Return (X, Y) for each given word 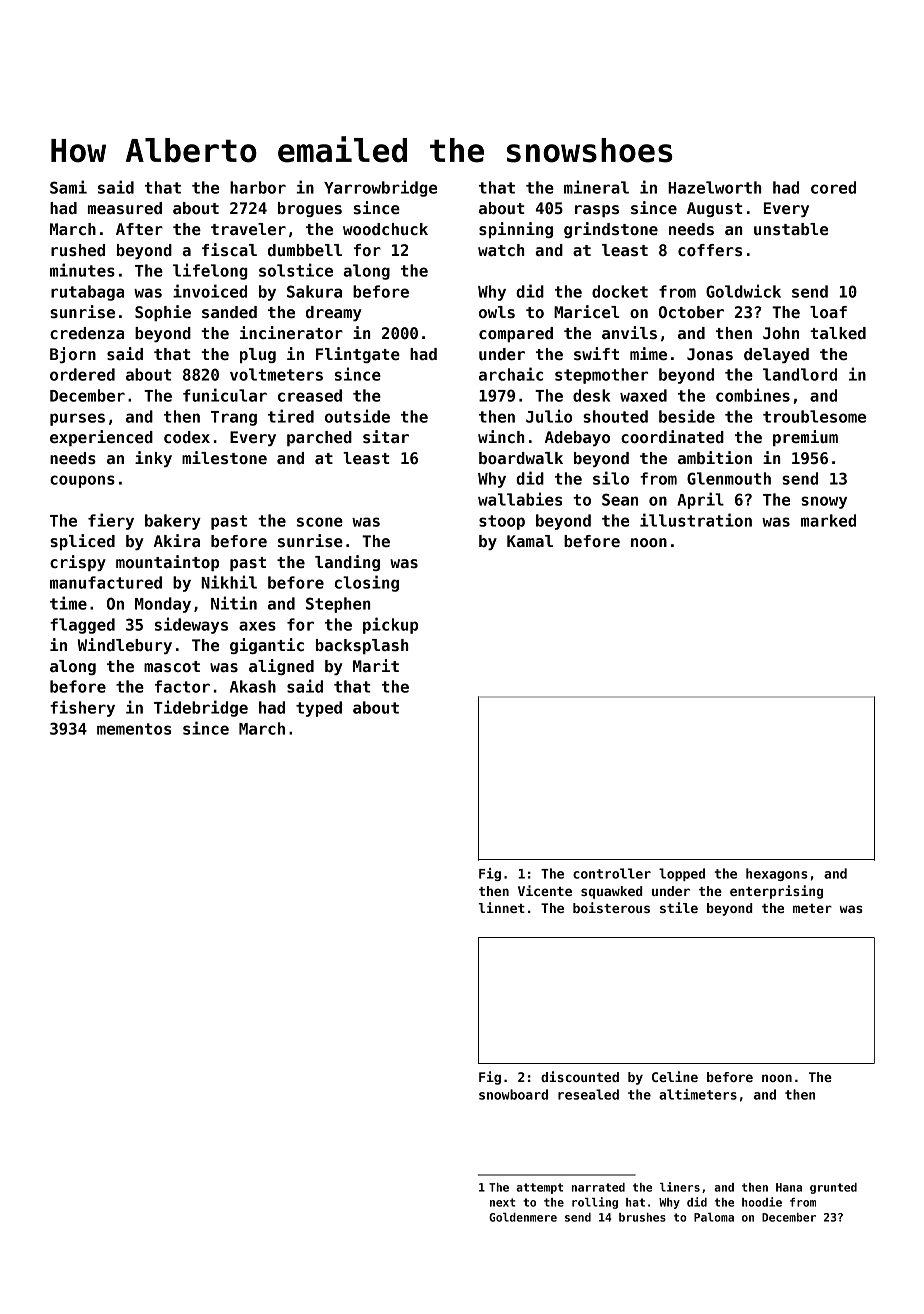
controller (612, 873)
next (502, 1202)
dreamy (334, 313)
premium (805, 438)
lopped (682, 874)
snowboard (513, 1094)
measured (125, 208)
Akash (253, 686)
